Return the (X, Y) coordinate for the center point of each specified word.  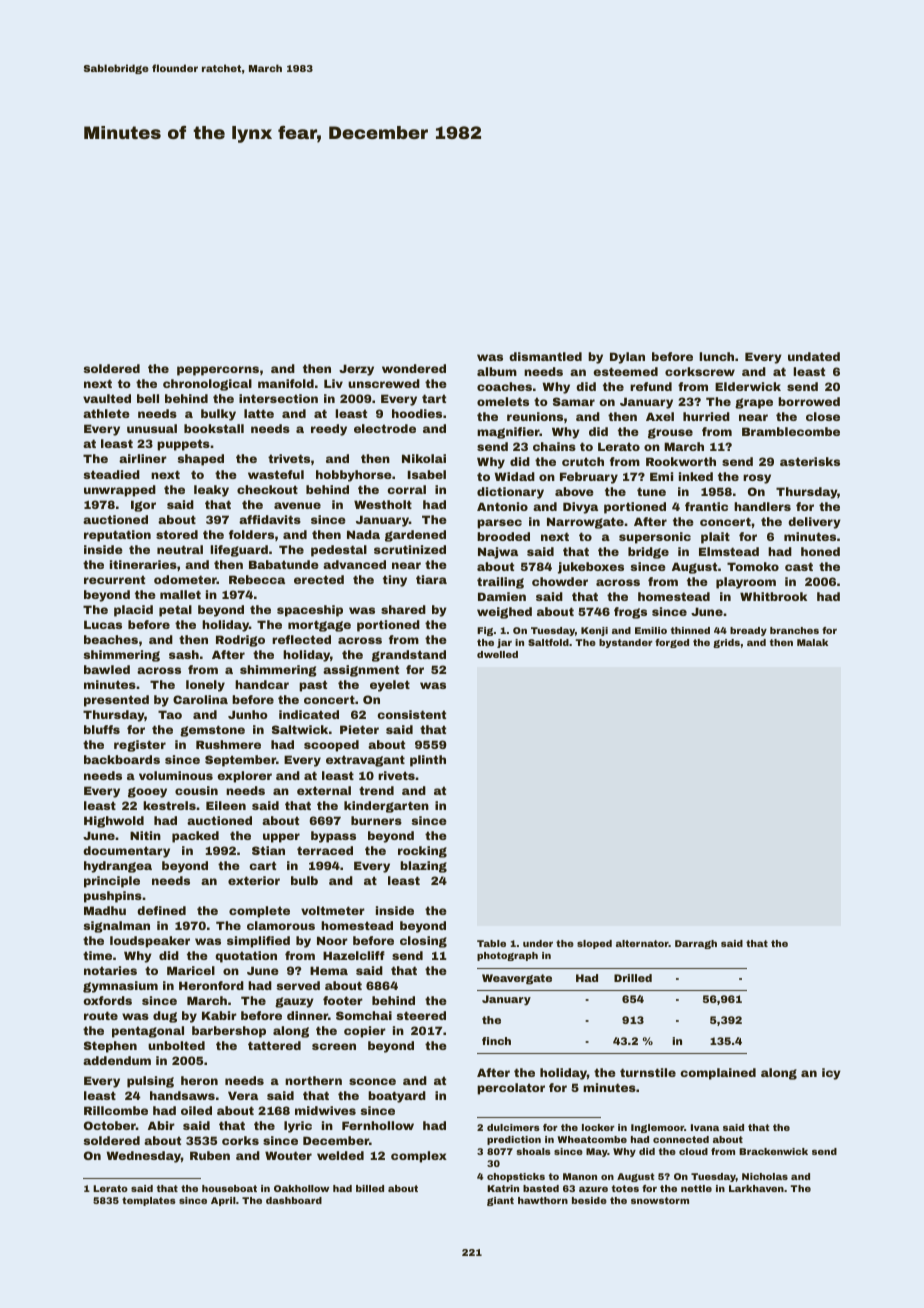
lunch (716, 356)
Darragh (696, 944)
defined (161, 910)
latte (259, 413)
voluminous (176, 775)
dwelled (497, 654)
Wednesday (143, 1157)
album (497, 371)
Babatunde (284, 564)
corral (406, 489)
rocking (422, 852)
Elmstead (729, 551)
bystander (626, 643)
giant (500, 1201)
